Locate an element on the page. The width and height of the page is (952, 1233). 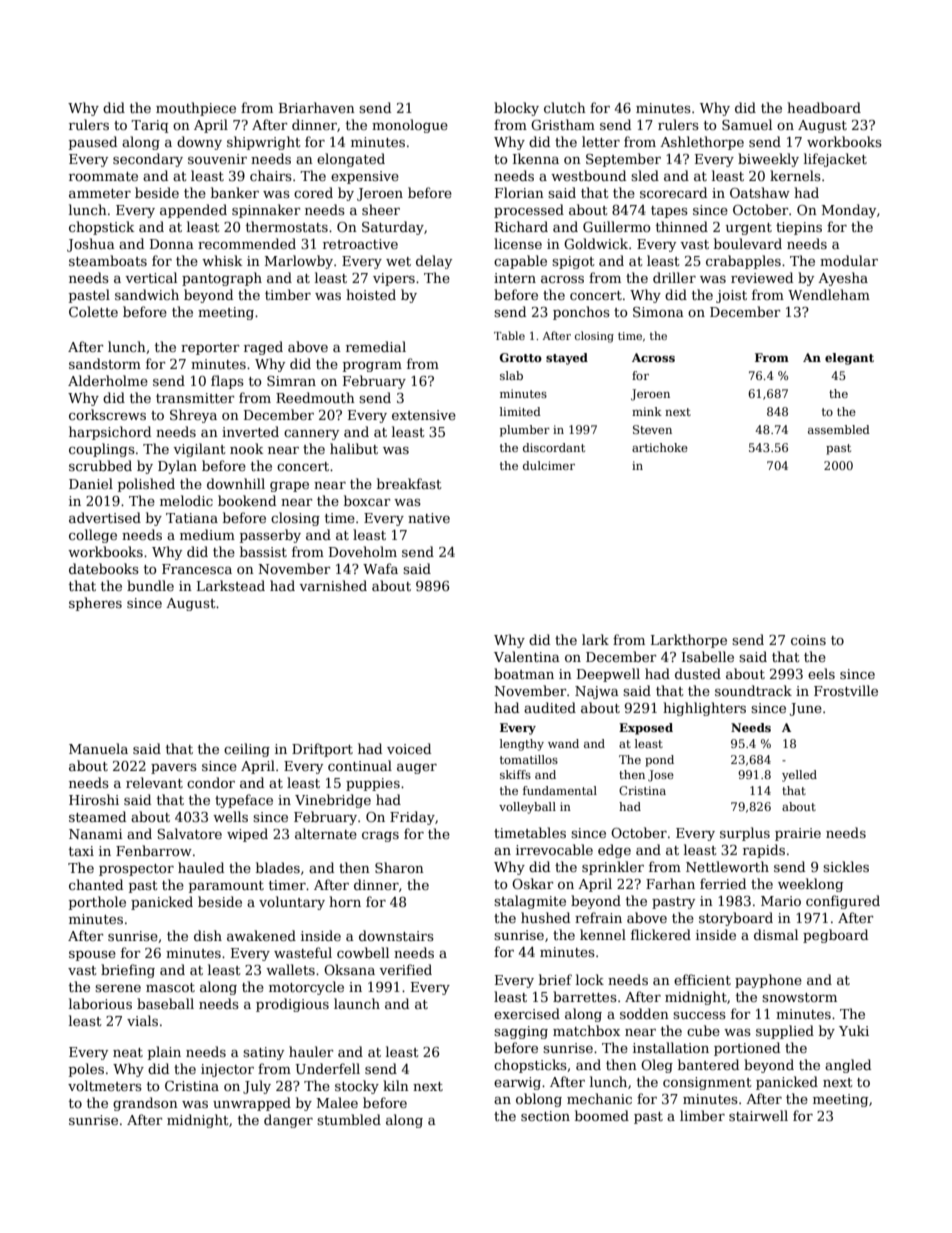
kiln is located at coordinates (396, 1085).
